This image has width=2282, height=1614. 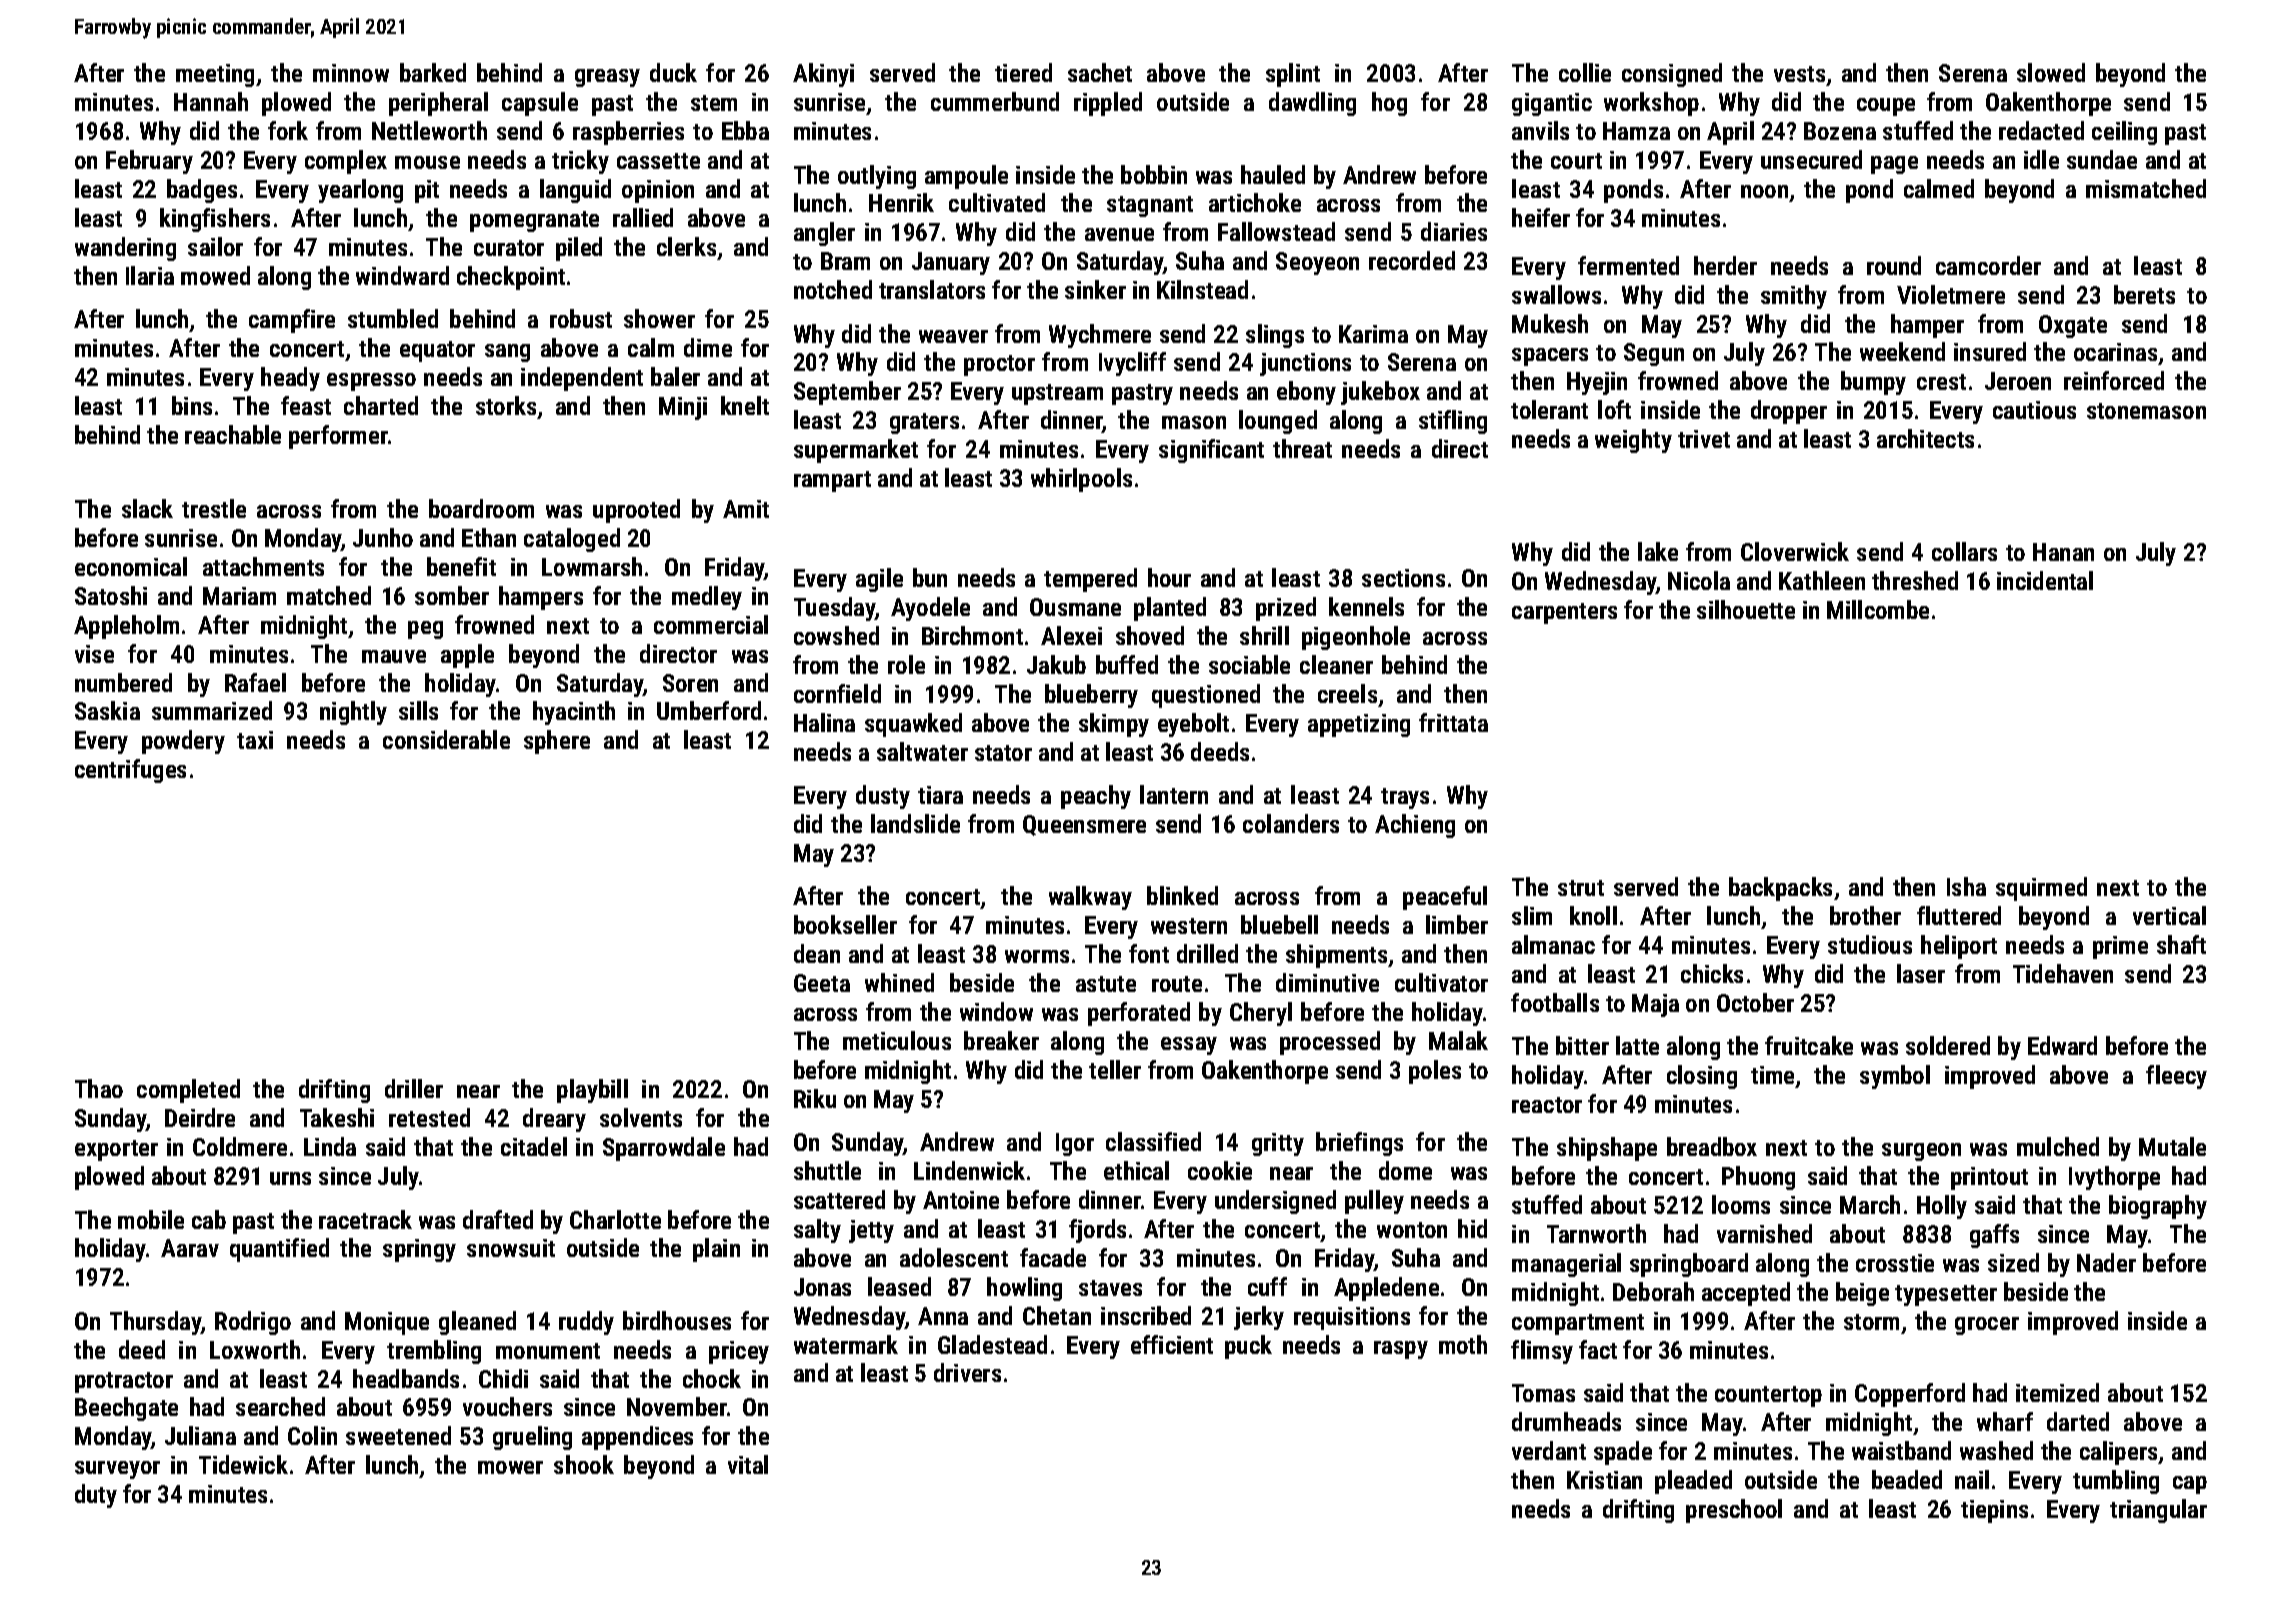 I want to click on centrifuges, so click(x=130, y=771).
